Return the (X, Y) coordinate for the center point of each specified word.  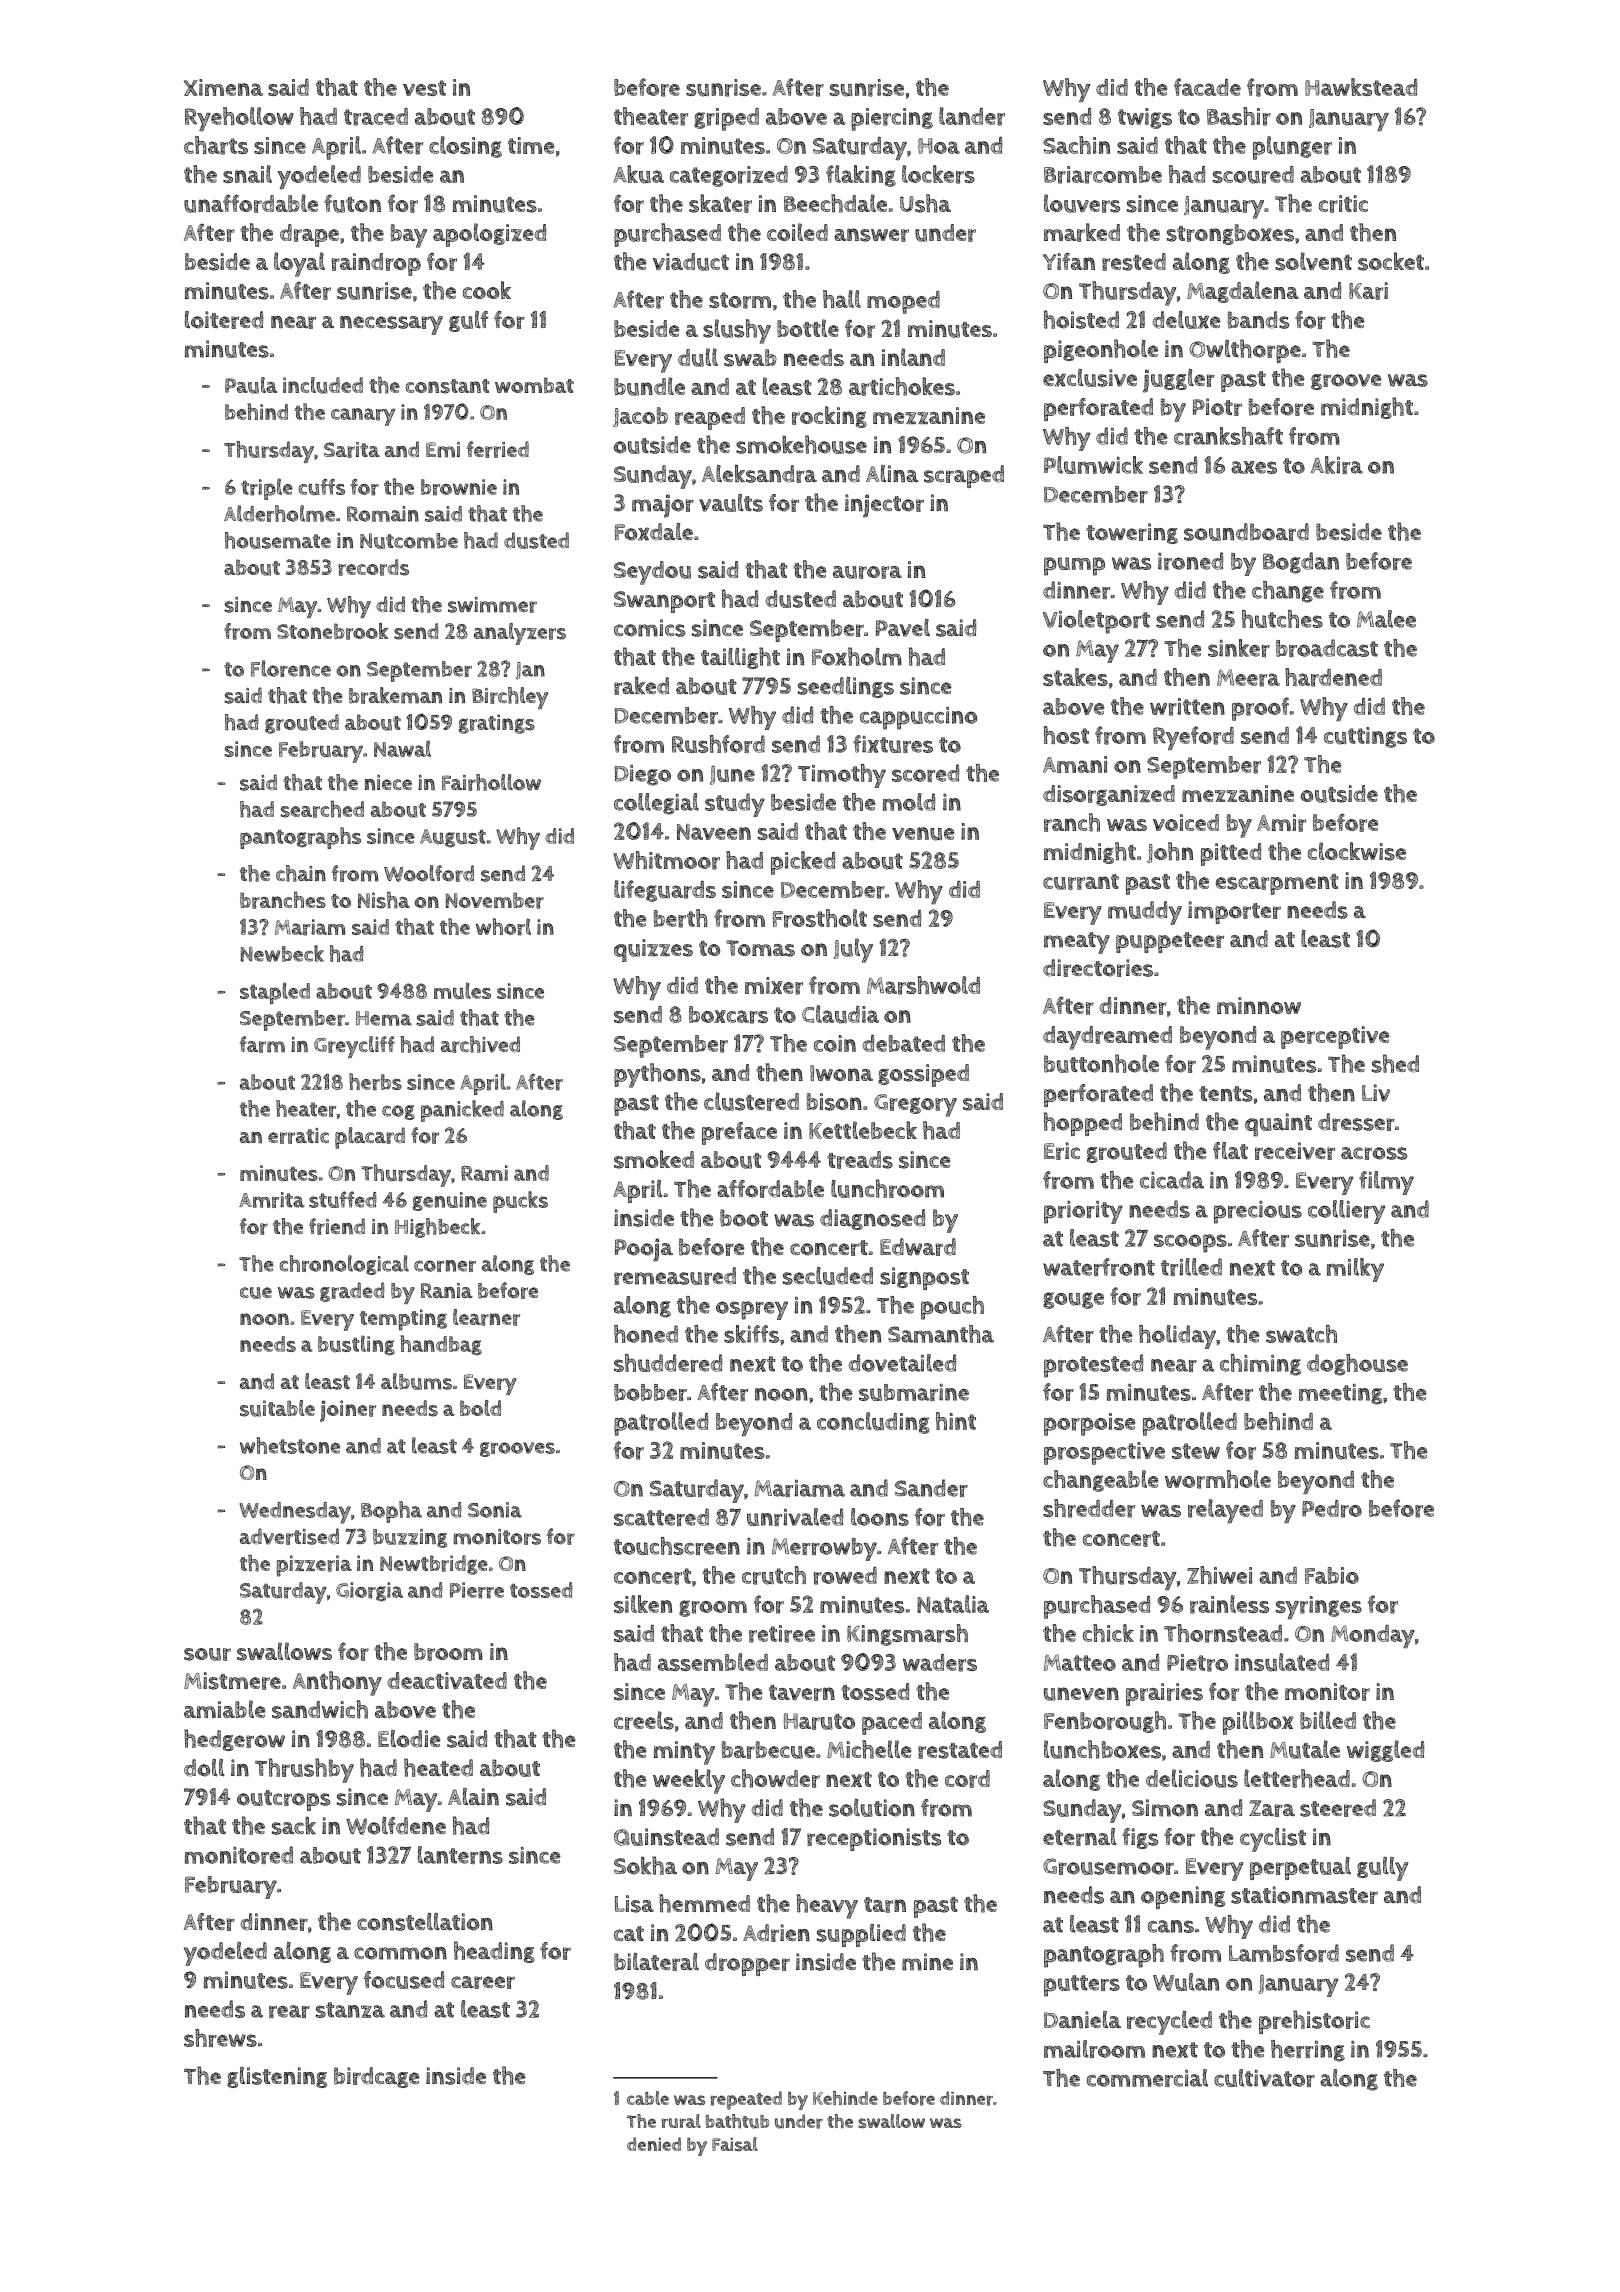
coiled (797, 232)
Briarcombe (1103, 175)
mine (927, 1962)
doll (204, 1768)
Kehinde (845, 2098)
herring (1308, 2051)
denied (654, 2144)
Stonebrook (332, 631)
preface (739, 1133)
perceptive (1335, 1037)
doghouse (1357, 1365)
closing (465, 147)
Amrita (272, 1200)
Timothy (842, 776)
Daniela (1082, 2020)
